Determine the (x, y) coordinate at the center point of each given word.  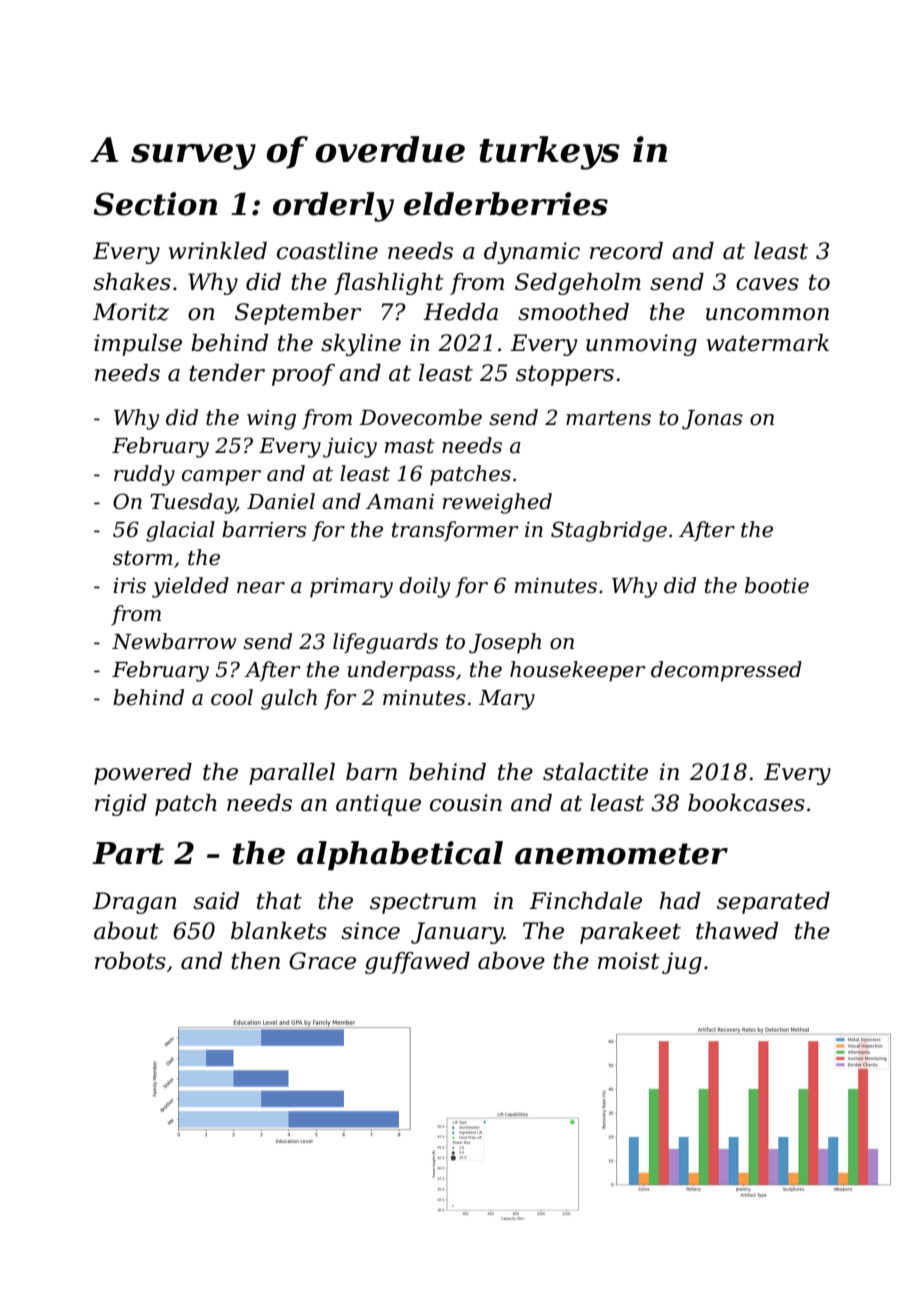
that (279, 901)
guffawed (417, 963)
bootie (777, 585)
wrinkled (218, 251)
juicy (350, 448)
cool (232, 697)
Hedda (460, 312)
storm (142, 558)
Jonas (712, 420)
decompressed (726, 671)
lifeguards (385, 643)
